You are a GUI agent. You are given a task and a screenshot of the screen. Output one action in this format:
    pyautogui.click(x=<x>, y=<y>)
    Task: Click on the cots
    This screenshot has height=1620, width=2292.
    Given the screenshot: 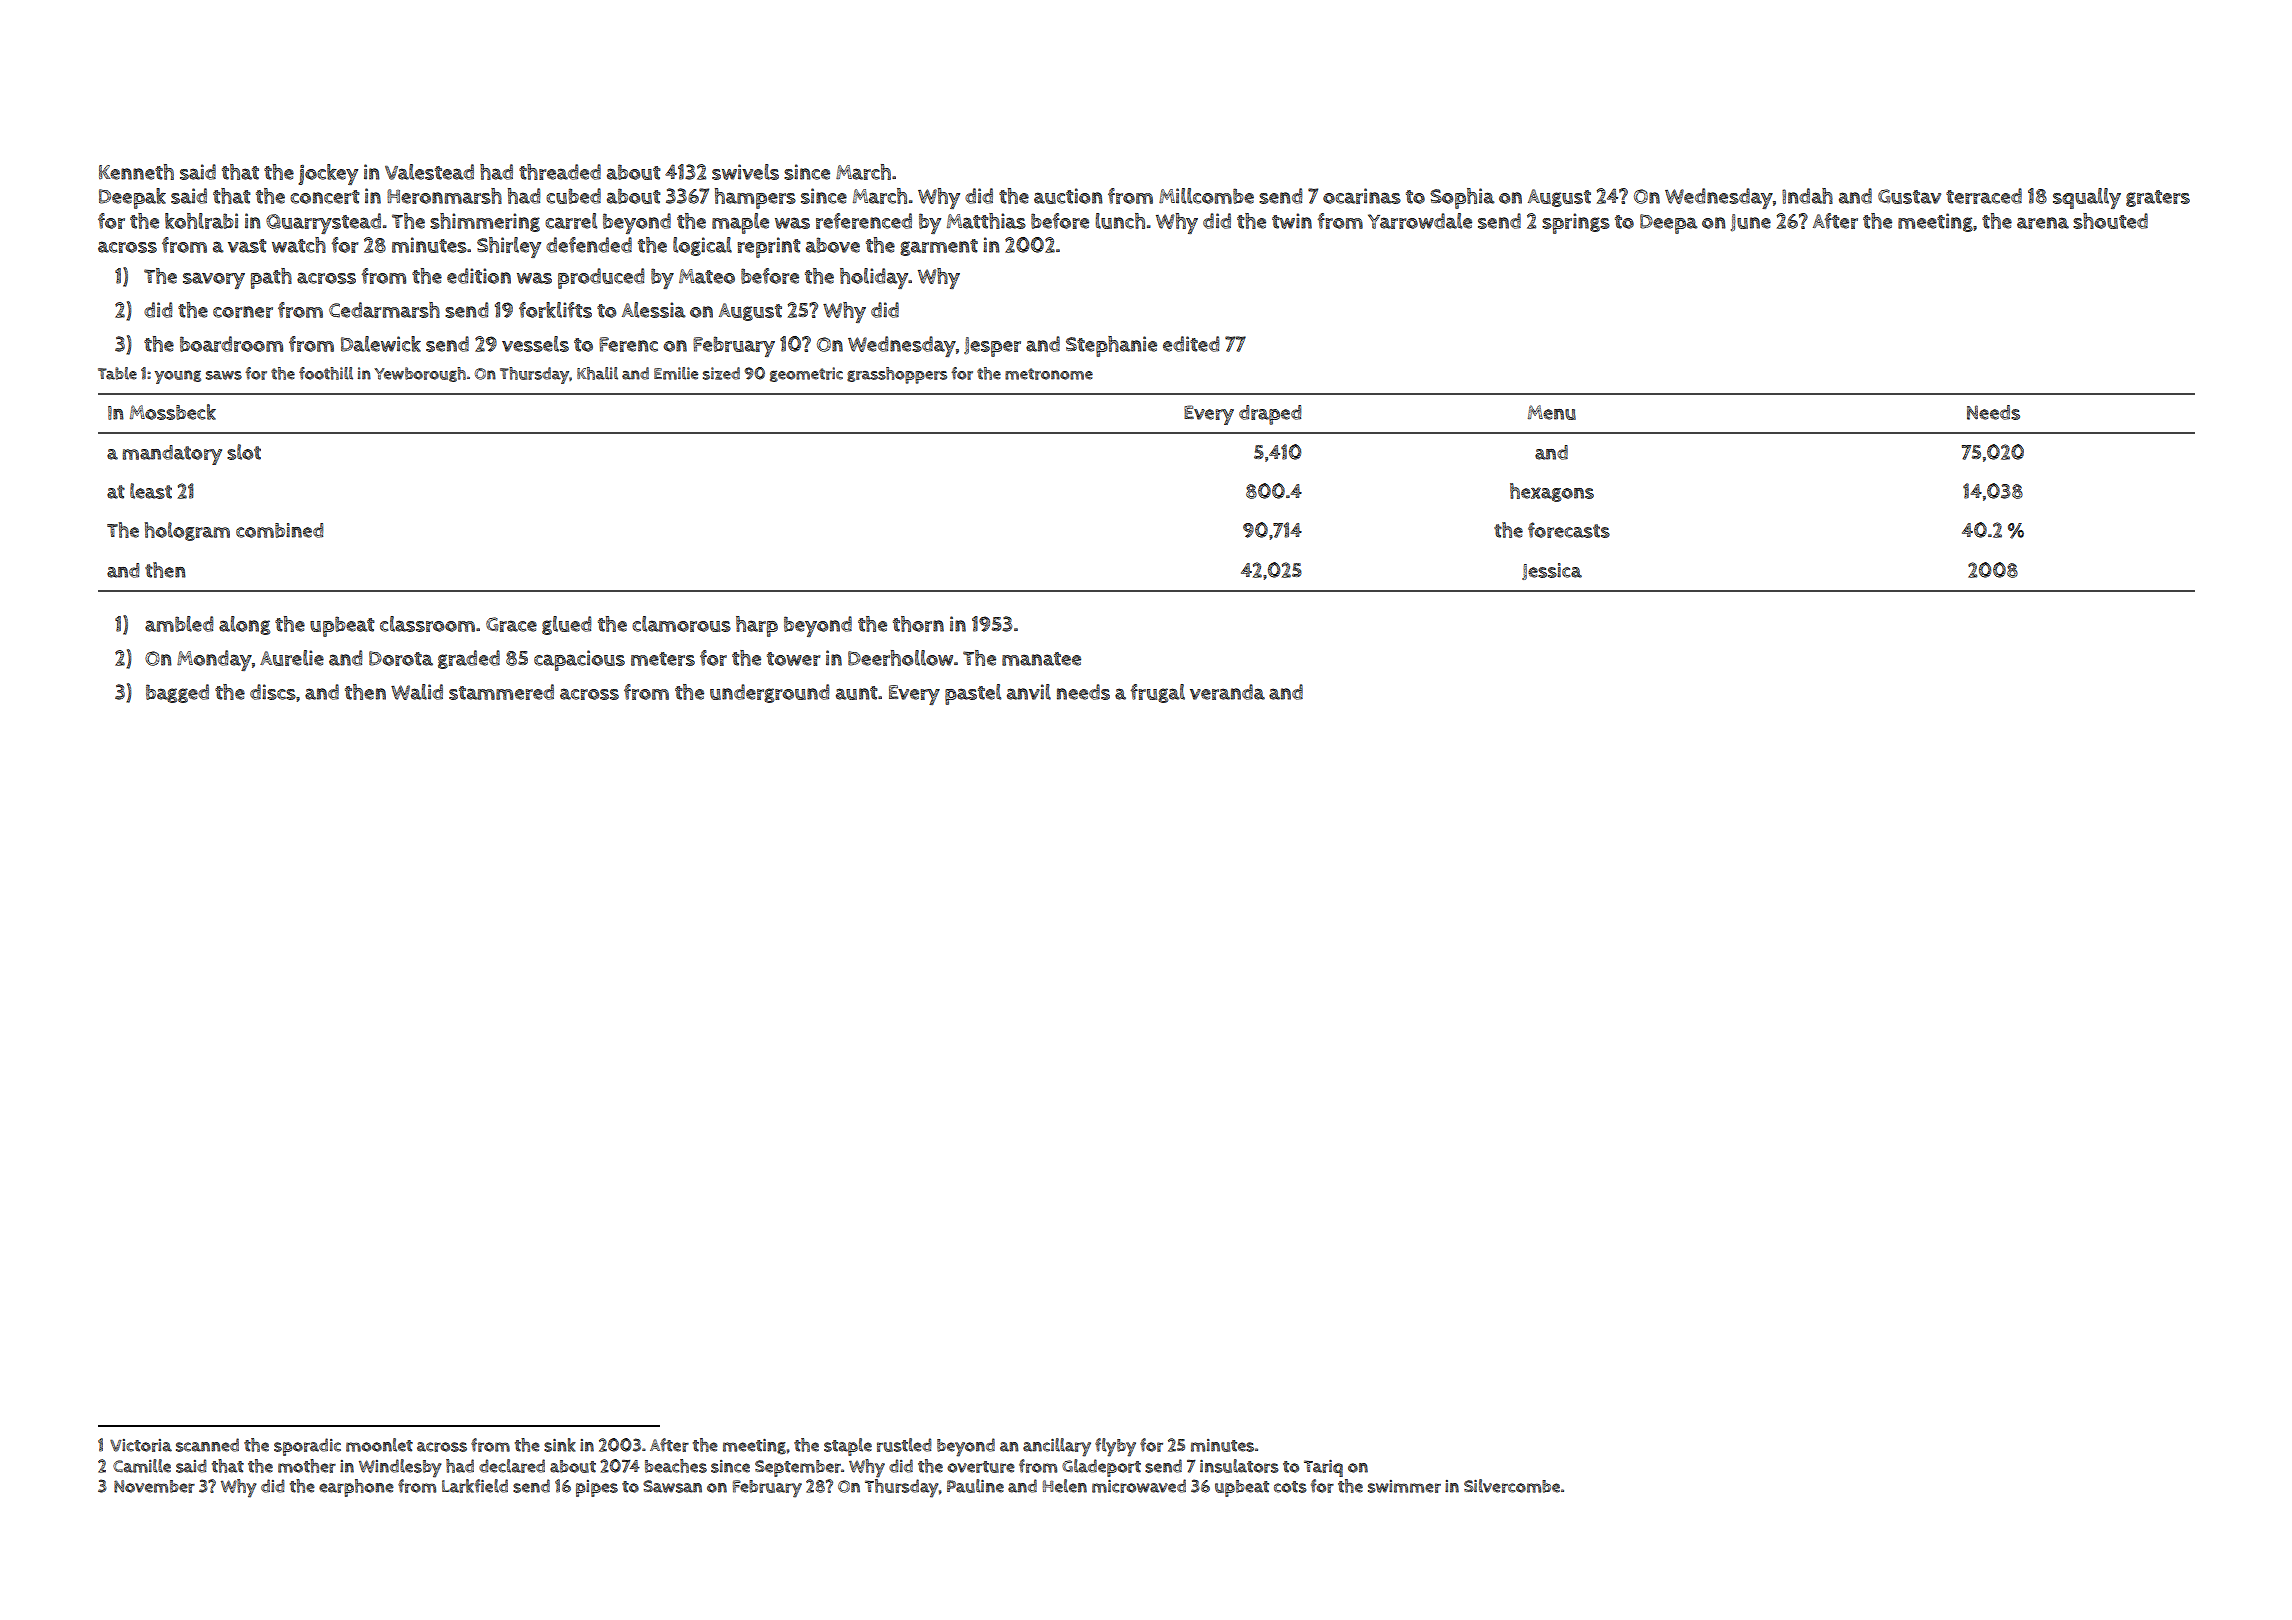 What is the action you would take?
    pyautogui.click(x=1290, y=1487)
